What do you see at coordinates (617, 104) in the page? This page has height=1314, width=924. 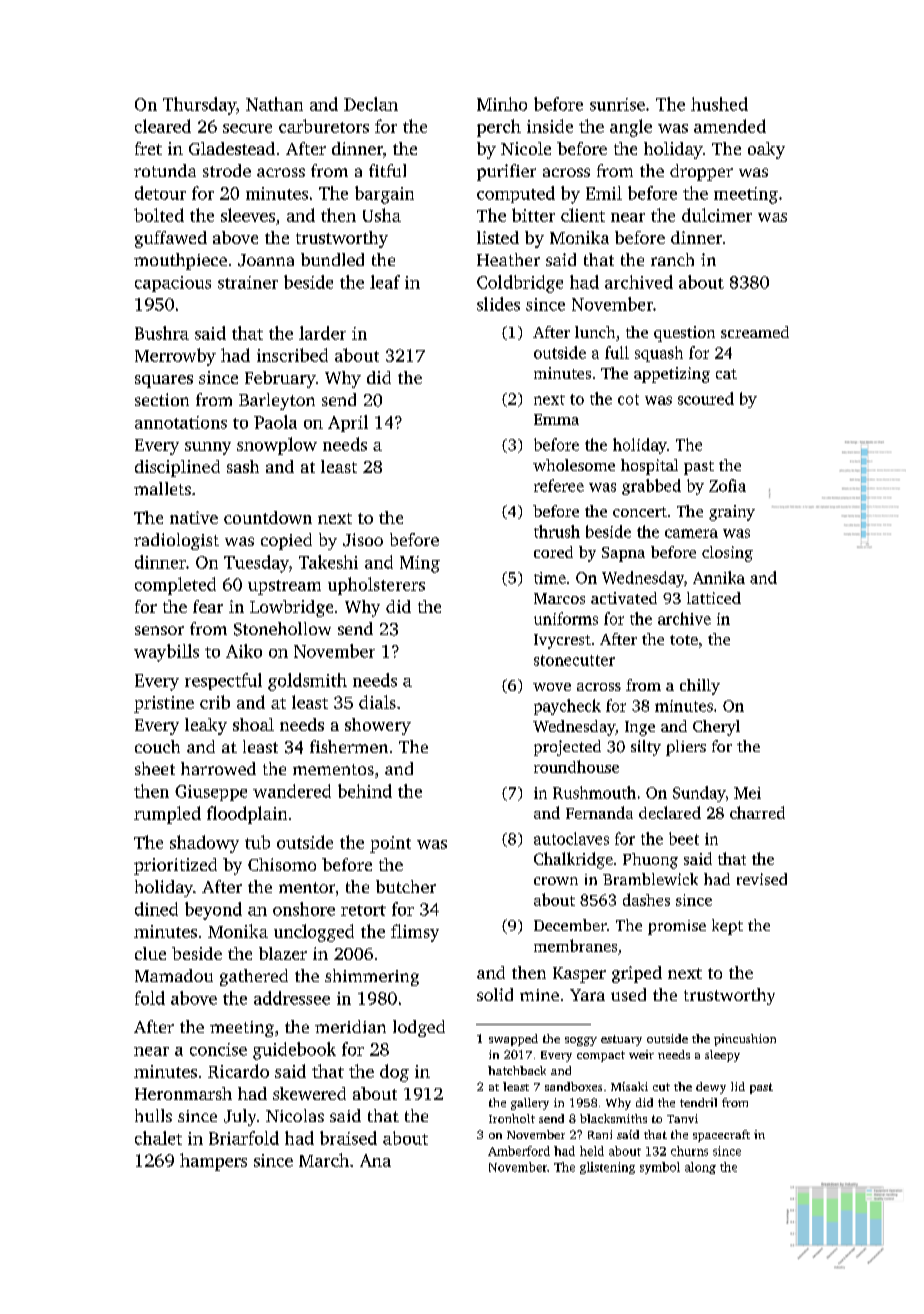 I see `sunrise` at bounding box center [617, 104].
